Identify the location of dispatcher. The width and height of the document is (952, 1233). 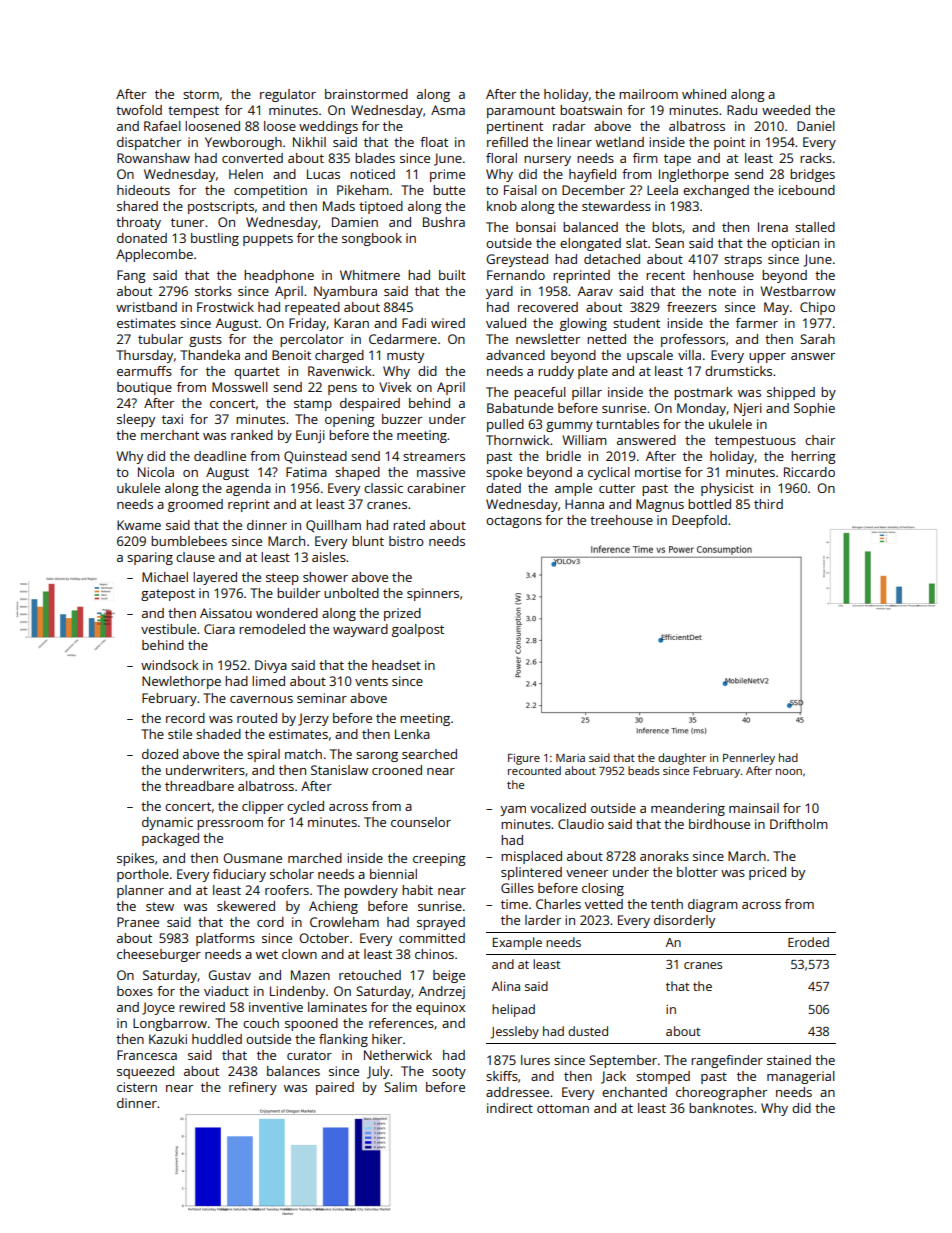
(149, 143).
